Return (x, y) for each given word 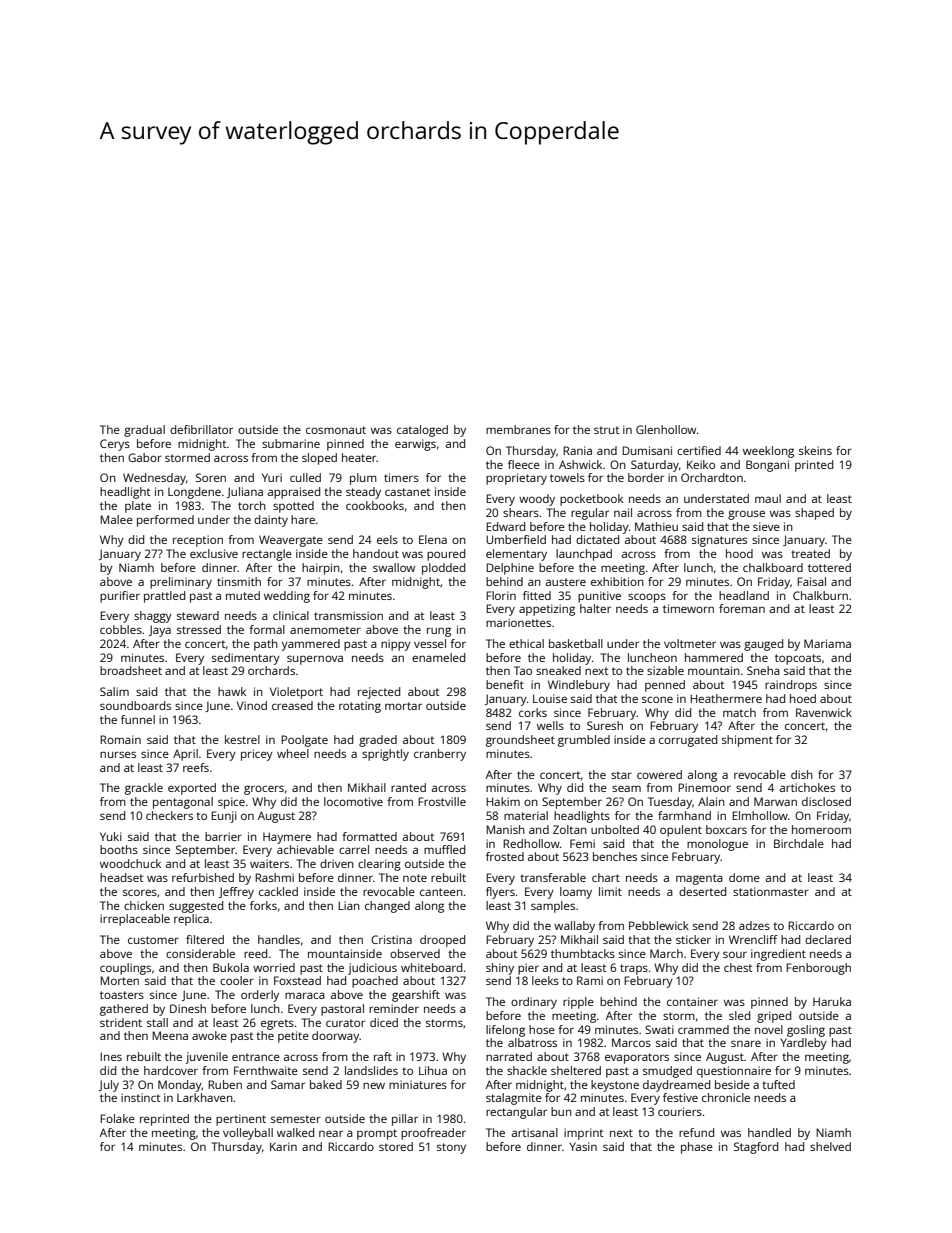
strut (606, 430)
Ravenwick (824, 712)
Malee (116, 519)
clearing (379, 865)
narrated (509, 1056)
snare (746, 1043)
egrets (277, 1024)
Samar (288, 1084)
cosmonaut (336, 430)
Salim (114, 691)
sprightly (385, 755)
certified (699, 450)
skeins (815, 450)
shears (521, 512)
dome (744, 877)
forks (263, 905)
